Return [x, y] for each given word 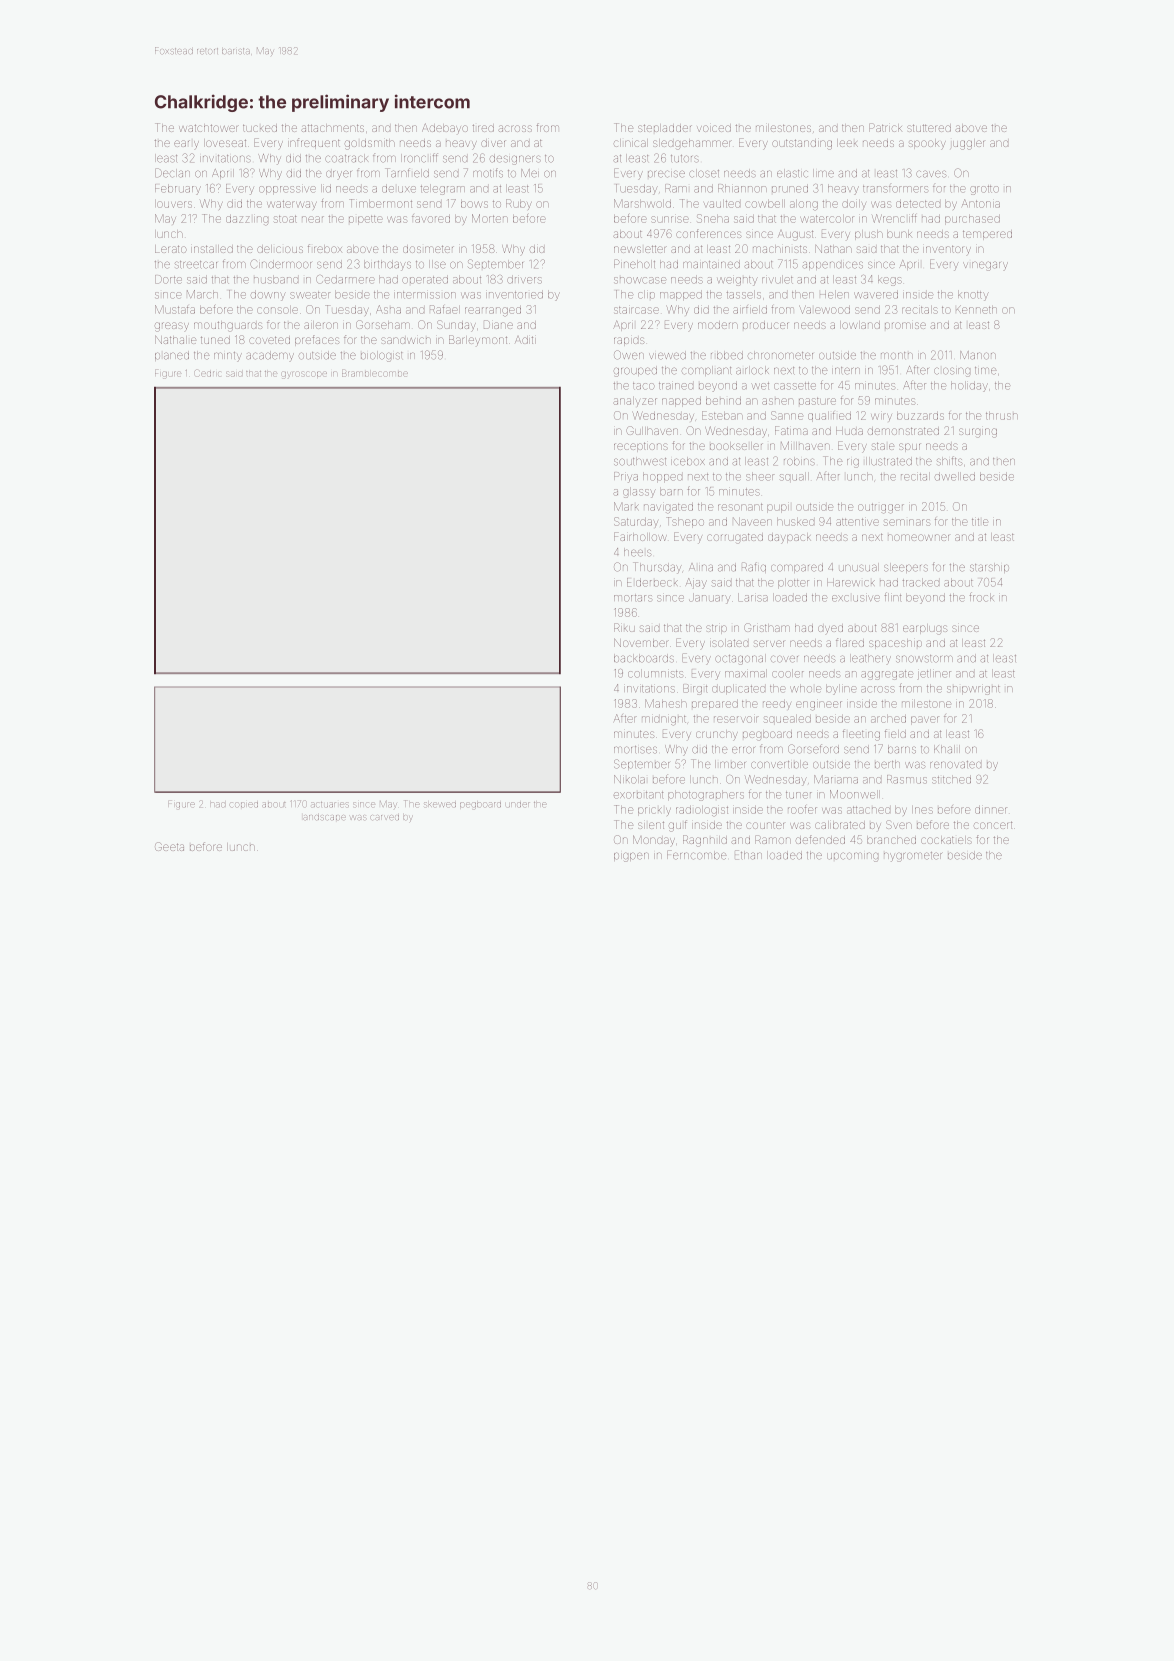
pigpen [631, 857]
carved [385, 817]
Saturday [636, 522]
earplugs [925, 629]
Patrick [885, 127]
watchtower [209, 128]
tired [483, 128]
